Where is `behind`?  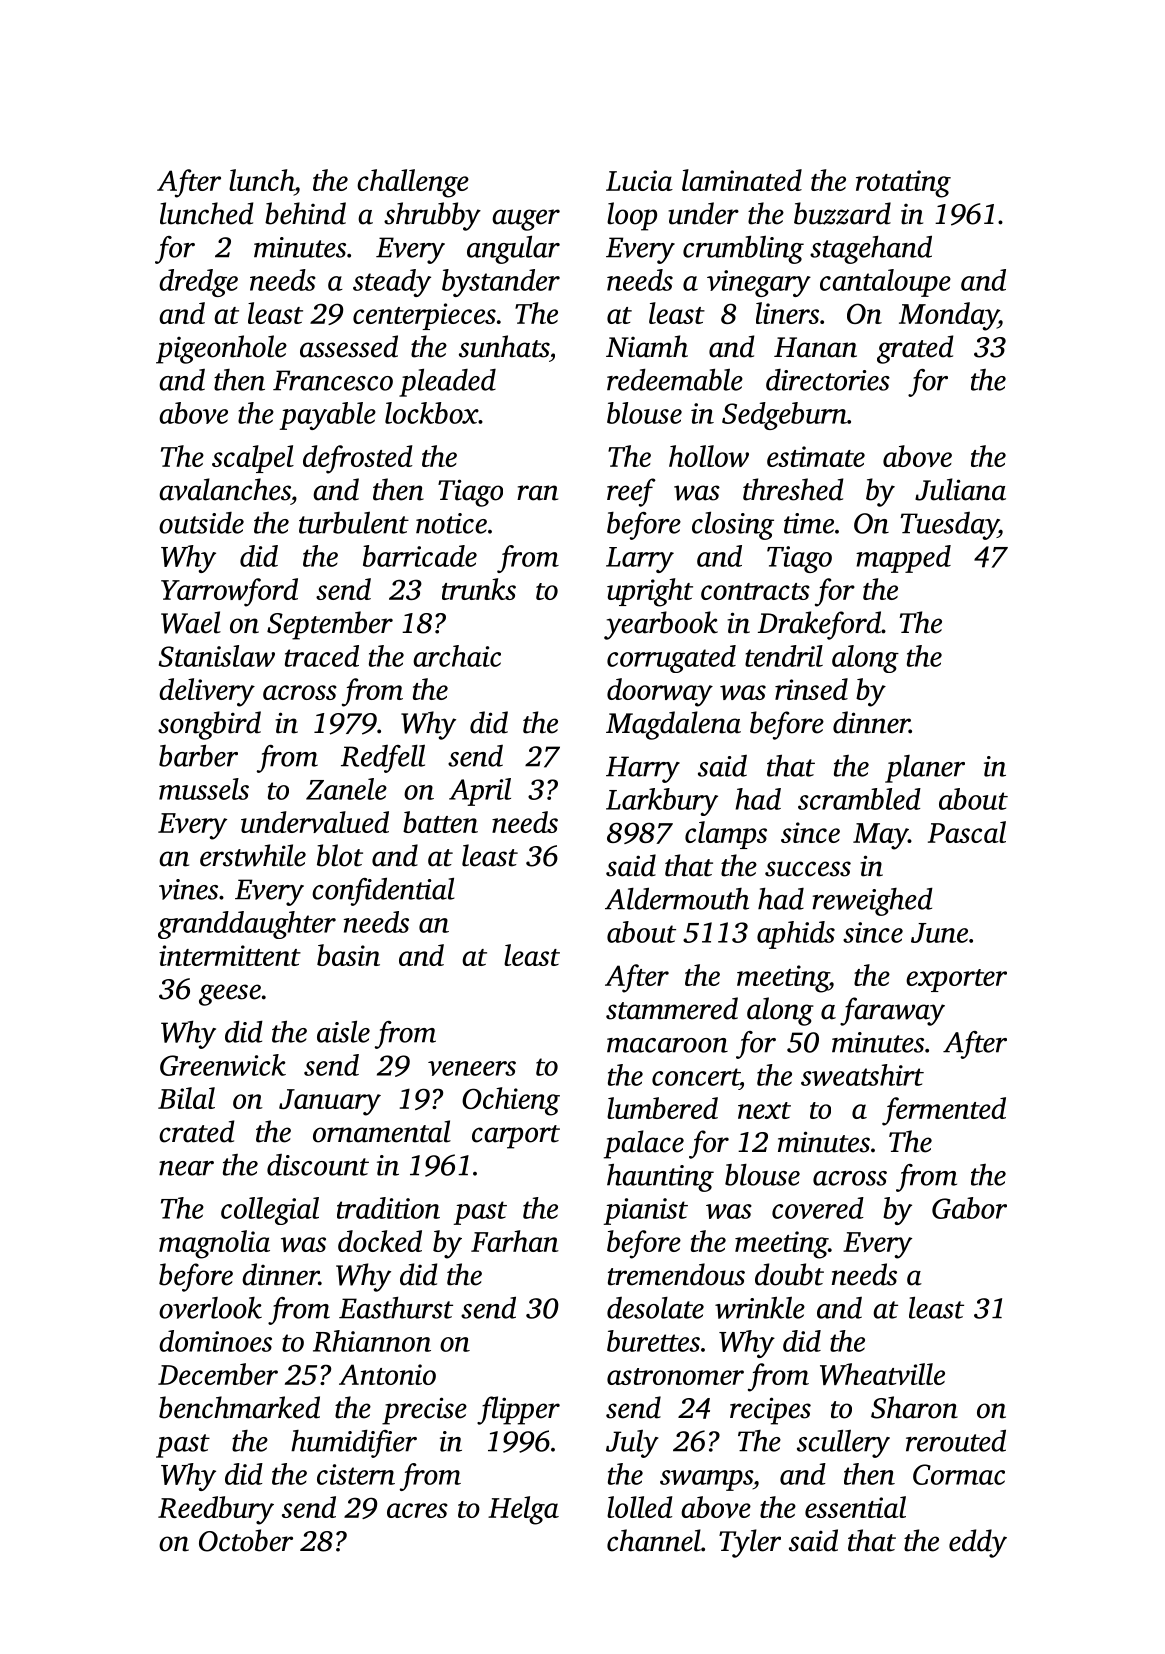 behind is located at coordinates (305, 213).
